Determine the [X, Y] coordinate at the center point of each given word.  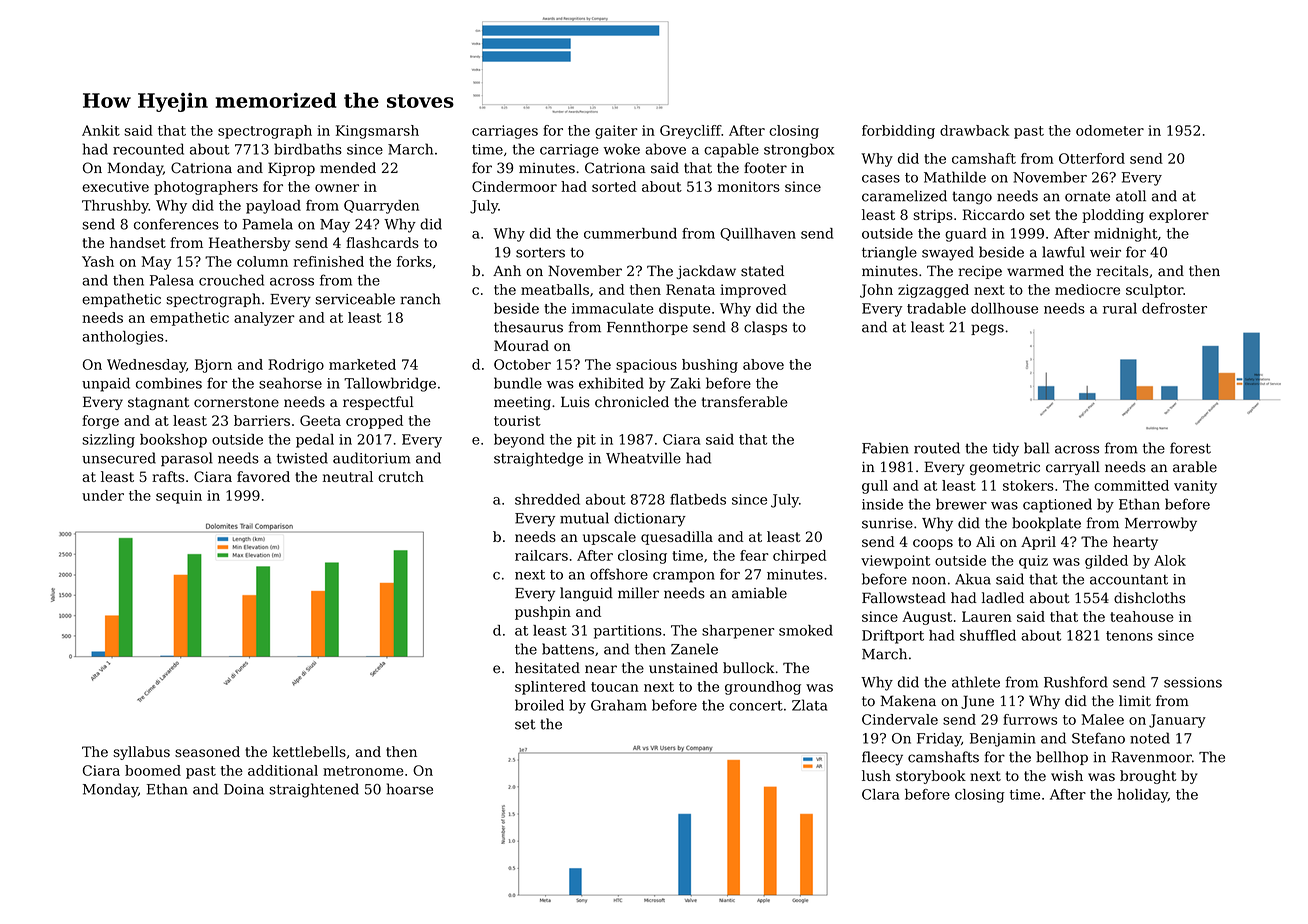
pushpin [543, 613]
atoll [1131, 196]
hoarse [410, 789]
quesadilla [677, 538]
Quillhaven [758, 234]
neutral [348, 476]
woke [621, 149]
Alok [1170, 560]
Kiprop [291, 169]
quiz [1033, 562]
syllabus [141, 753]
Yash [98, 261]
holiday [1142, 796]
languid [586, 594]
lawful [1063, 252]
